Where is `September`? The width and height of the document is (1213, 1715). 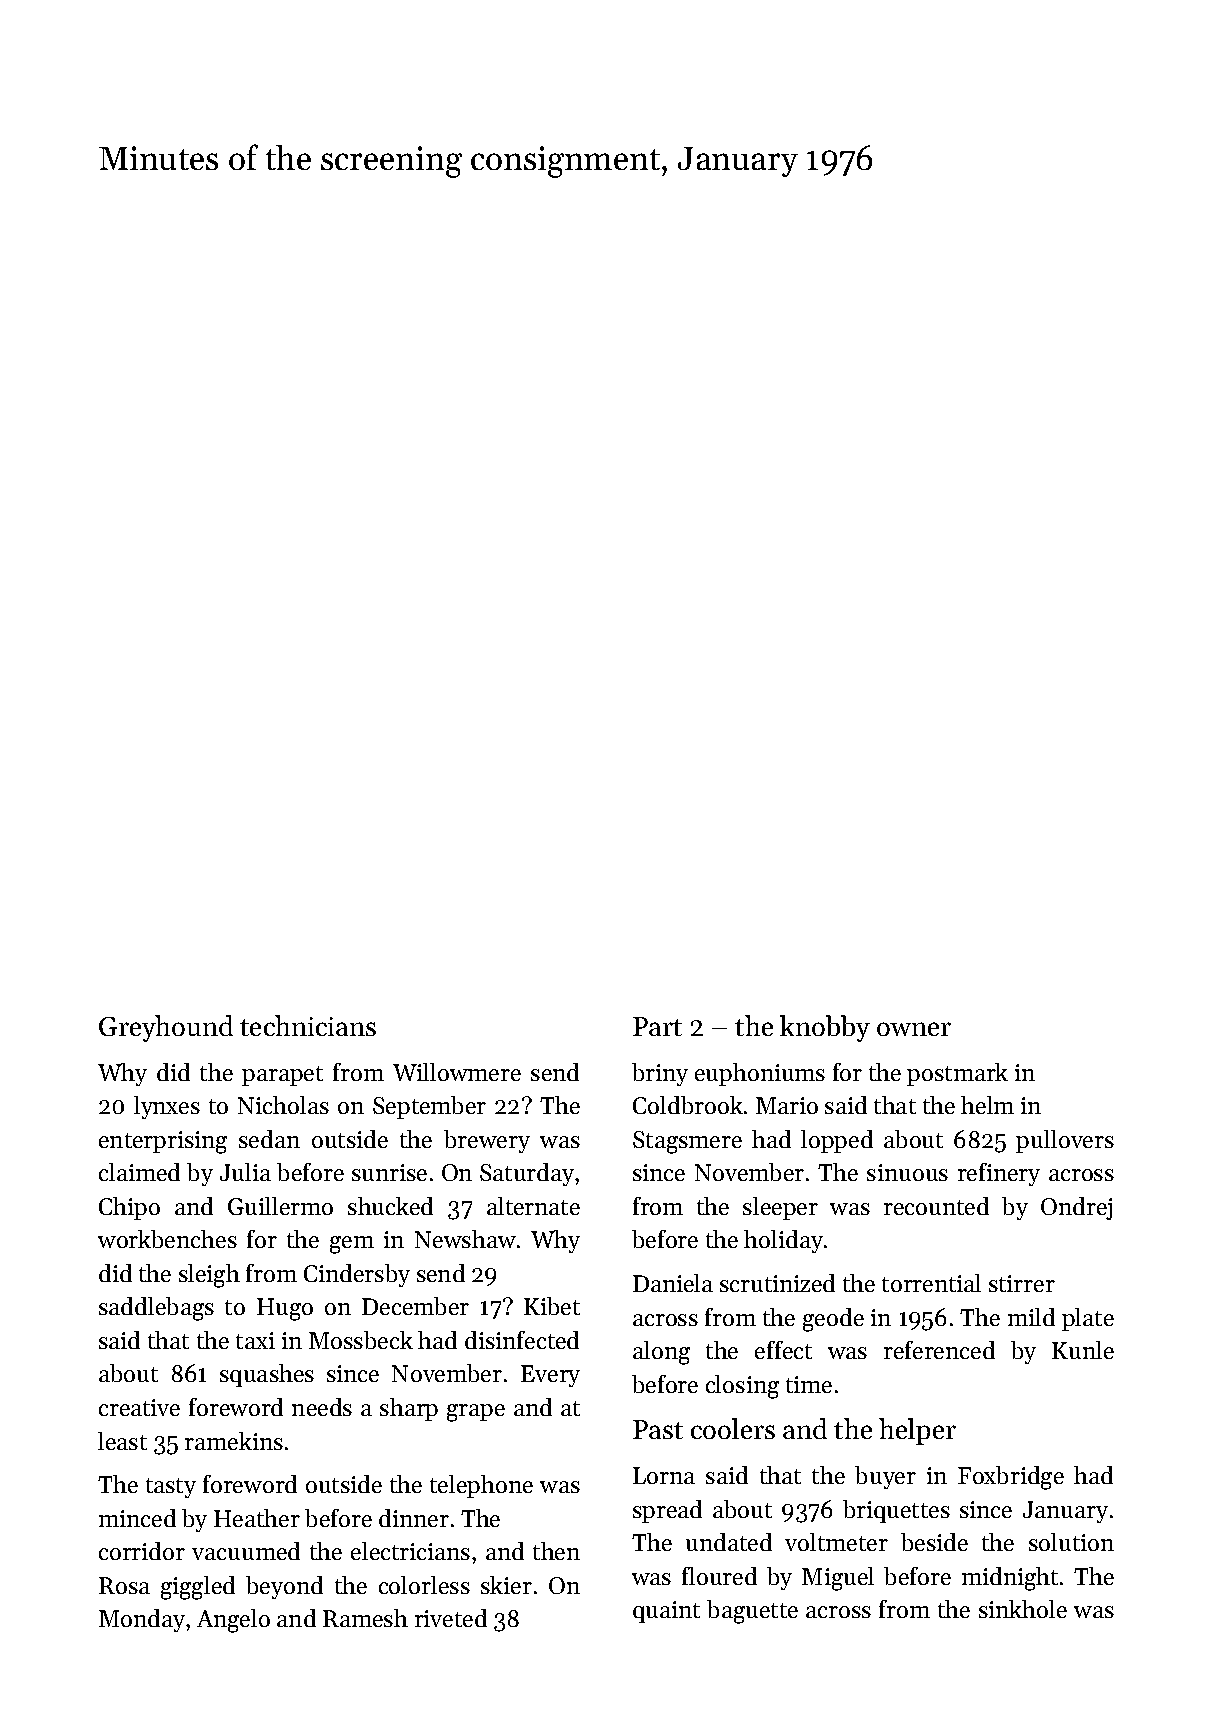 September is located at coordinates (429, 1107).
